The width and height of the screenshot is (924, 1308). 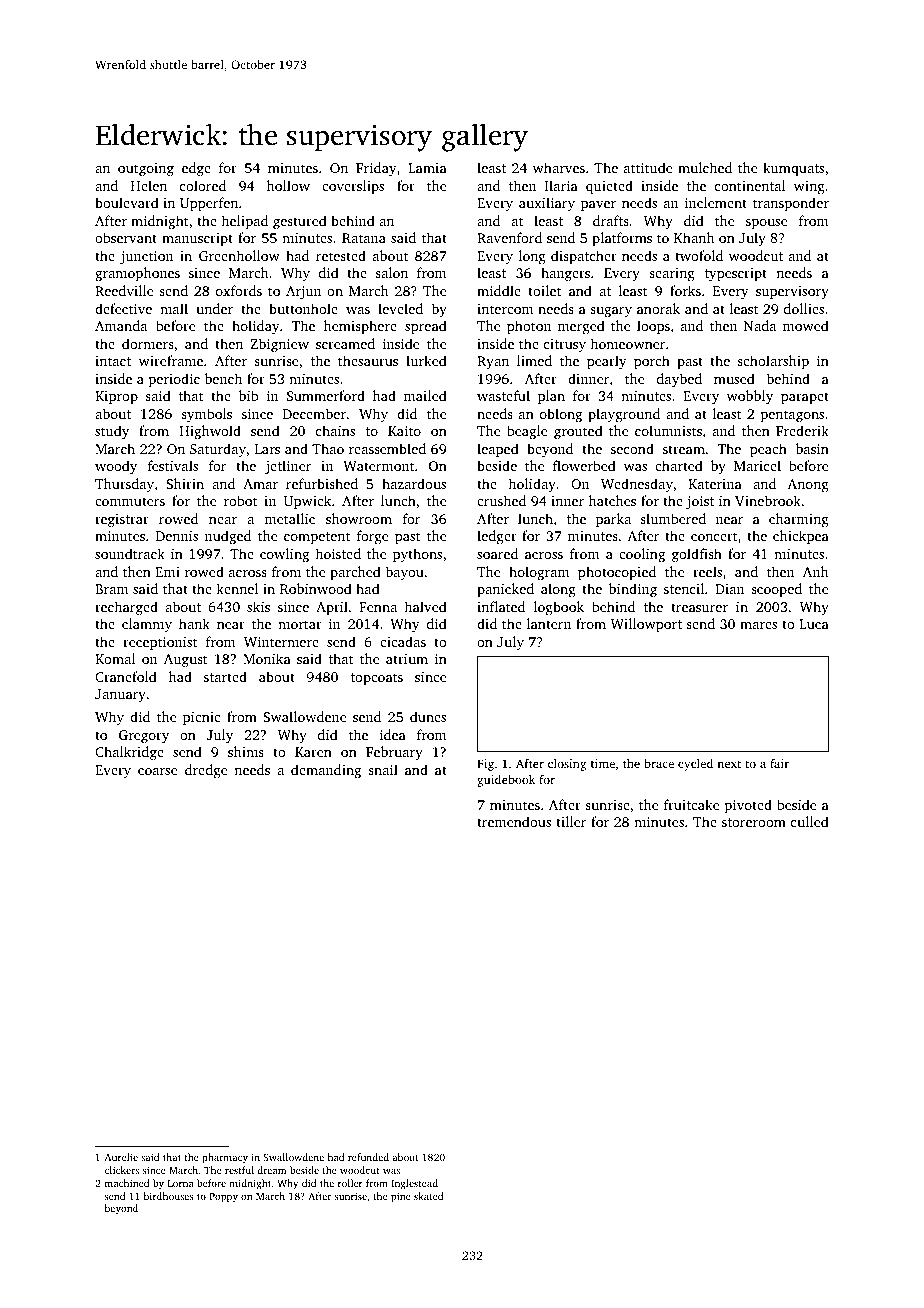 I want to click on skated, so click(x=428, y=1196).
